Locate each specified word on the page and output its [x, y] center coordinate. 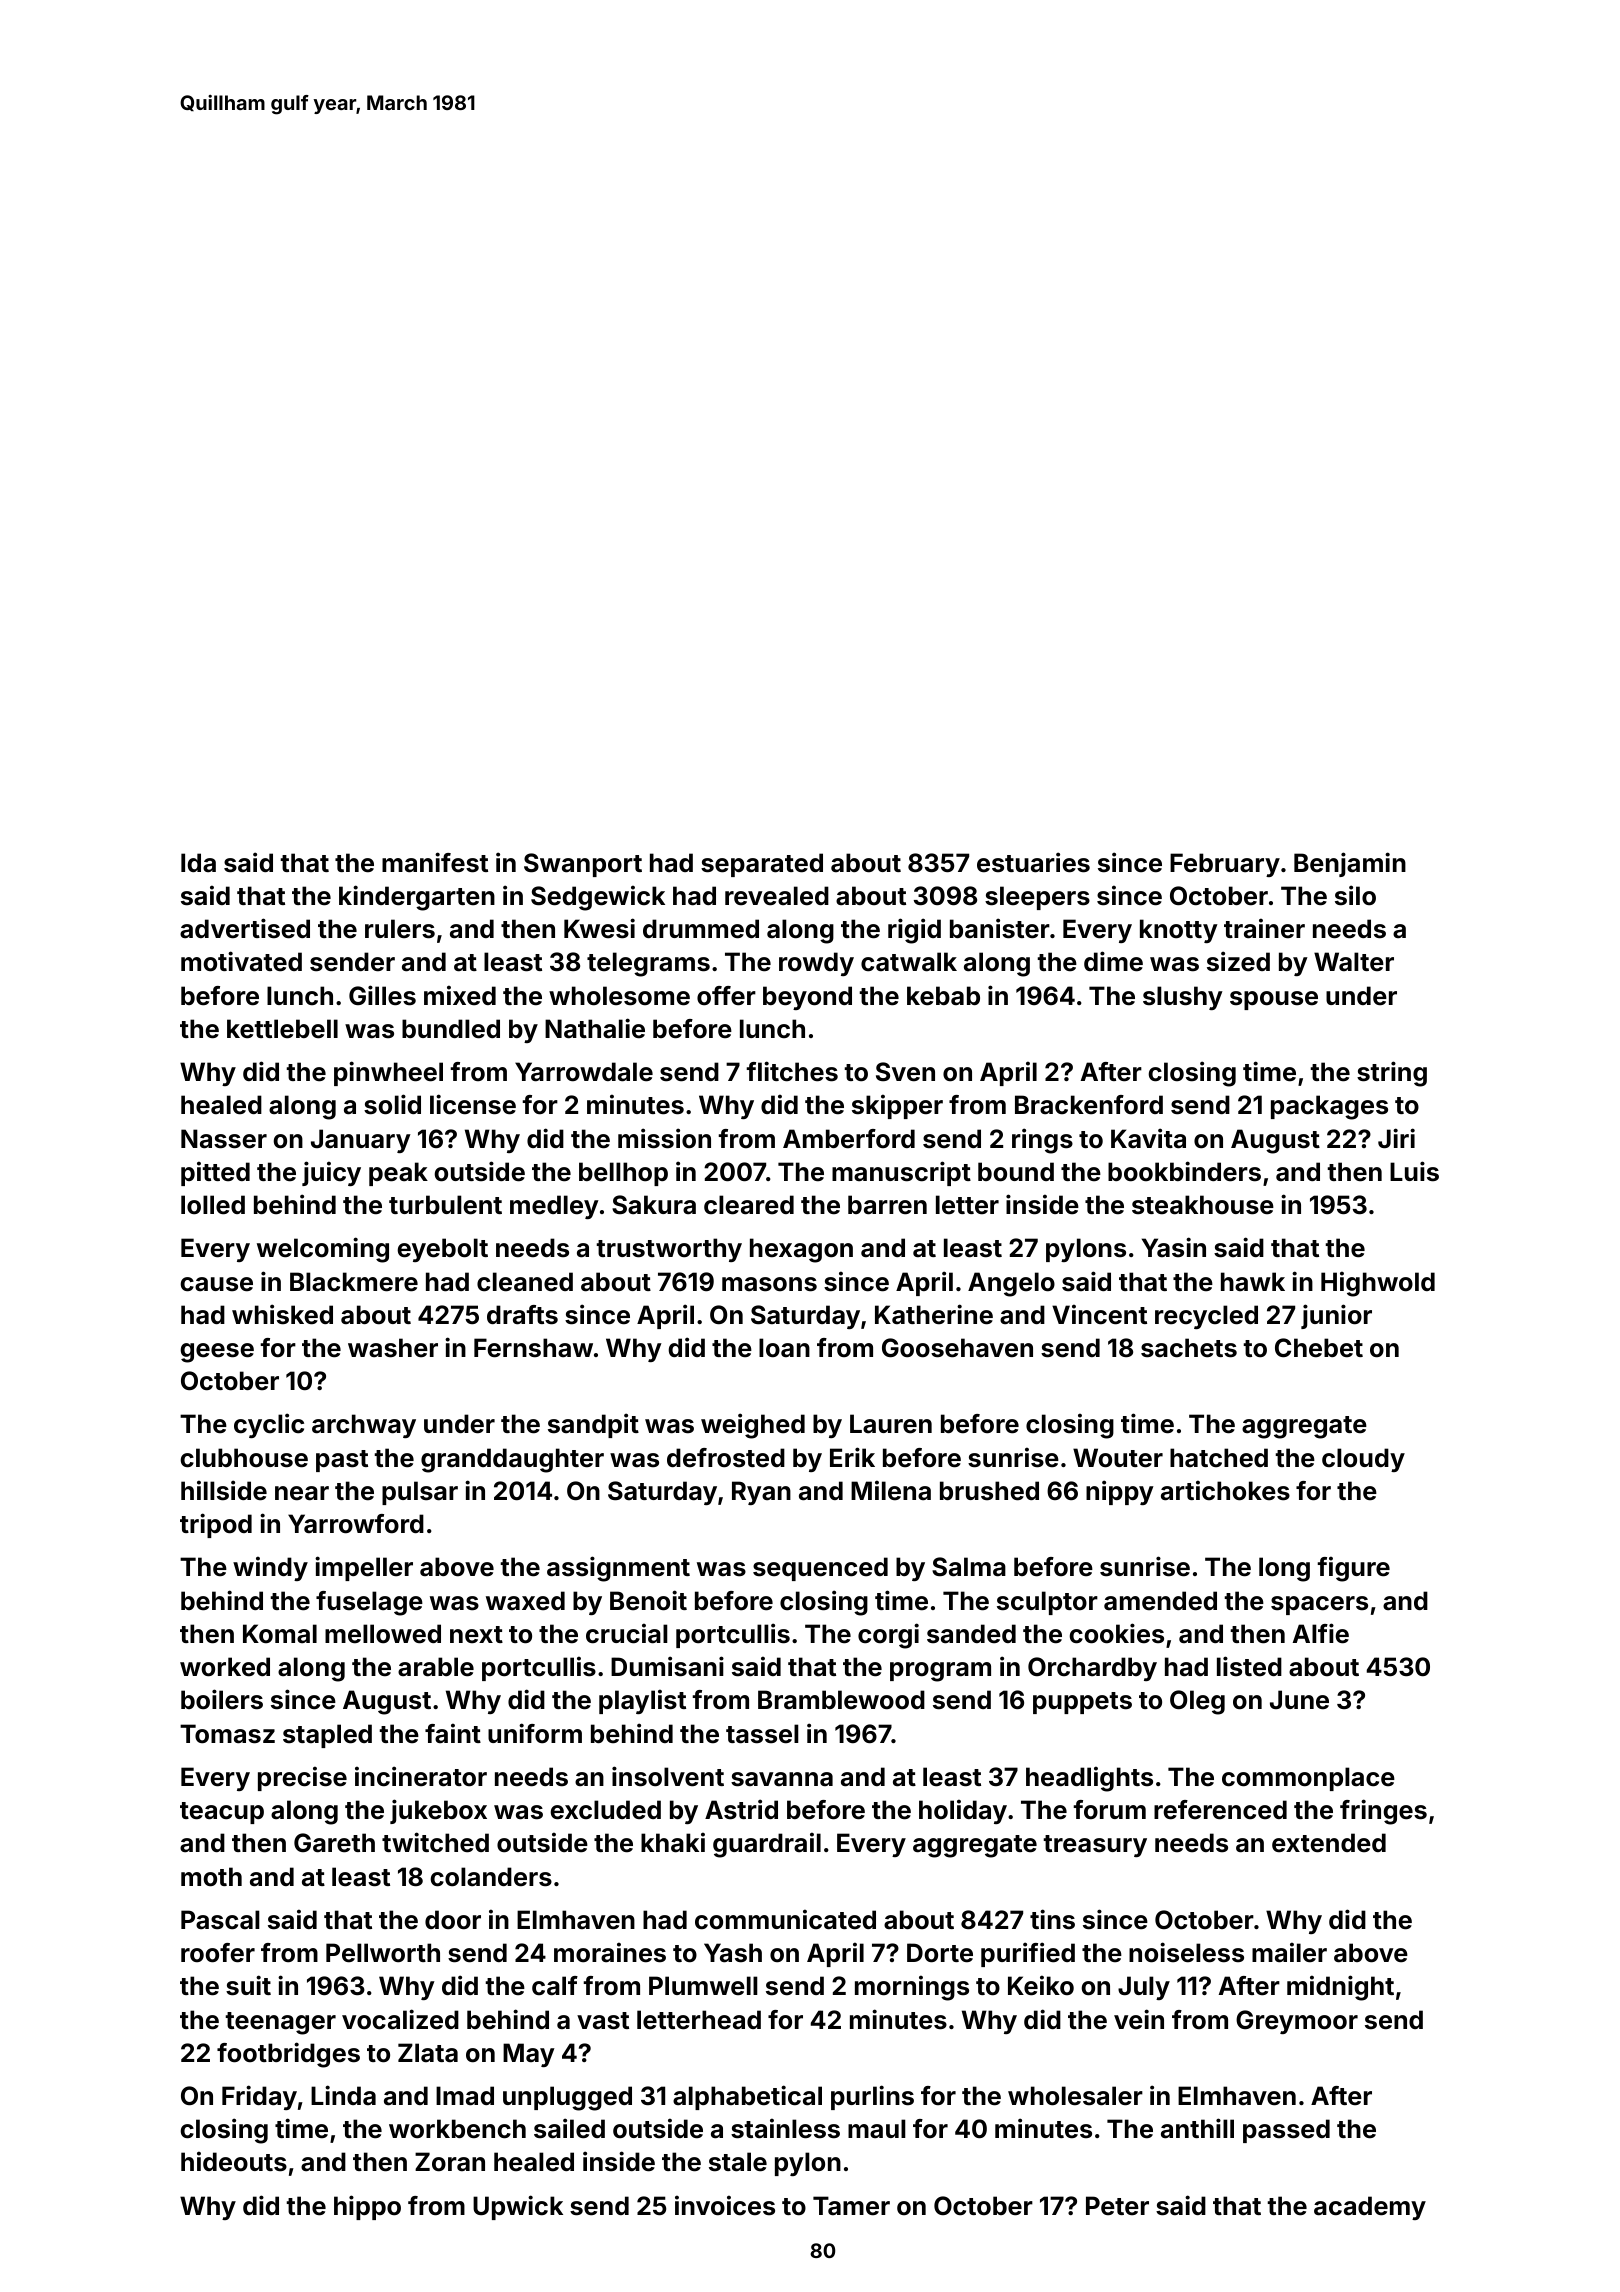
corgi [888, 1636]
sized [1238, 961]
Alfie [1321, 1633]
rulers [400, 929]
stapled [327, 1736]
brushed [989, 1491]
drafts [522, 1315]
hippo [367, 2207]
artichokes [1225, 1490]
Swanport [583, 865]
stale [738, 2162]
